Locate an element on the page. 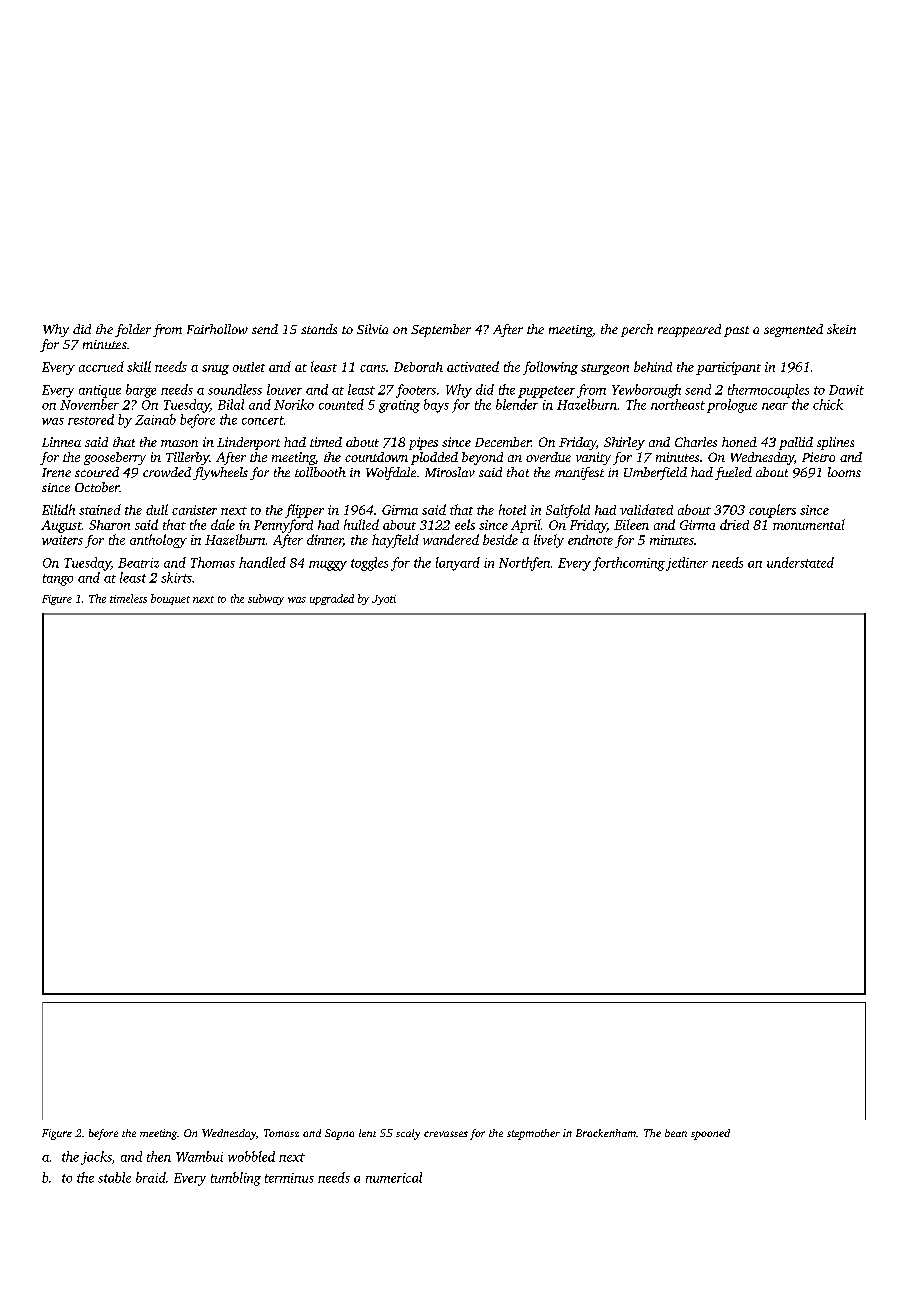  crevasses is located at coordinates (446, 1134).
